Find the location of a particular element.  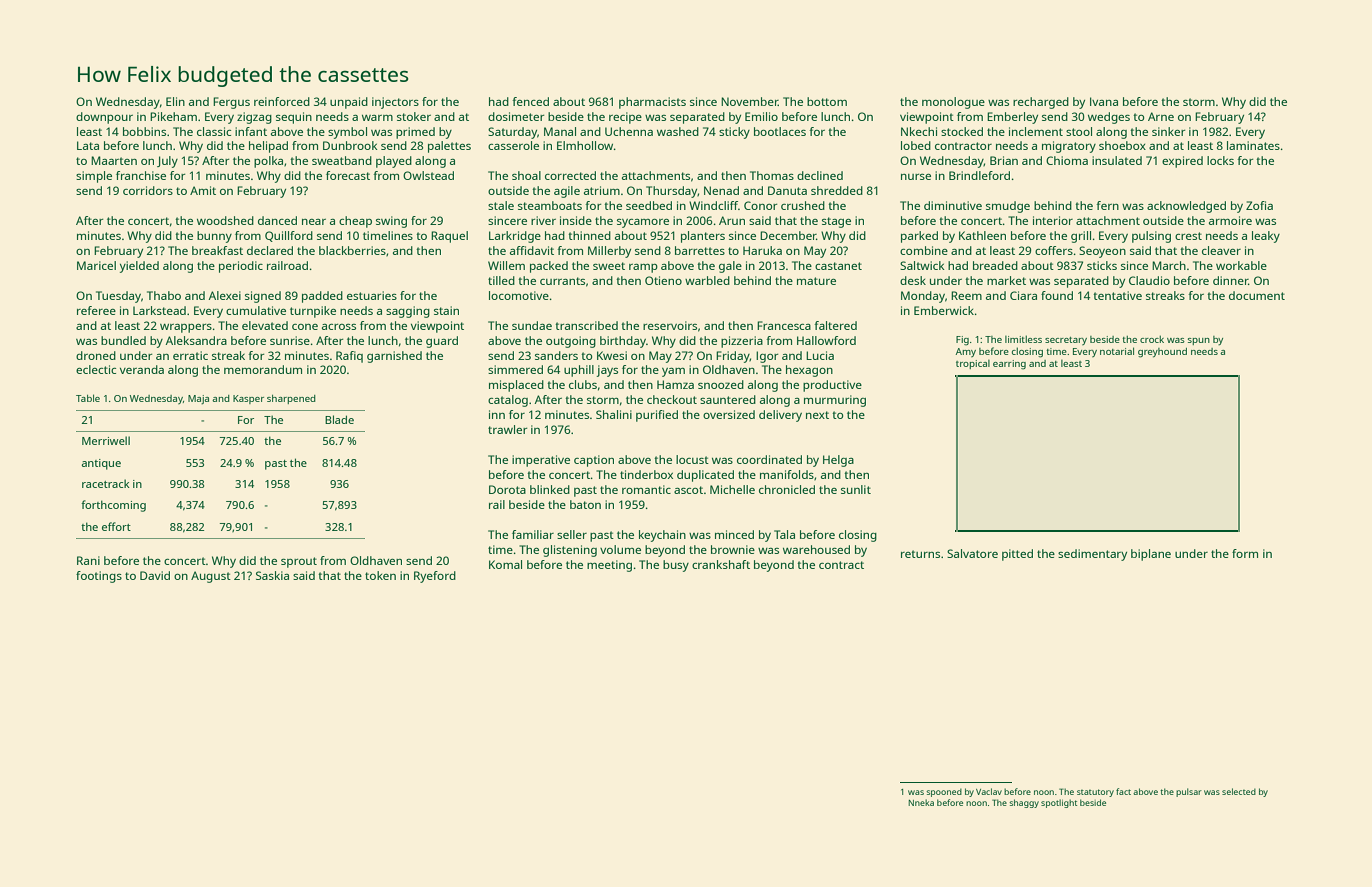

secretary is located at coordinates (1066, 341).
